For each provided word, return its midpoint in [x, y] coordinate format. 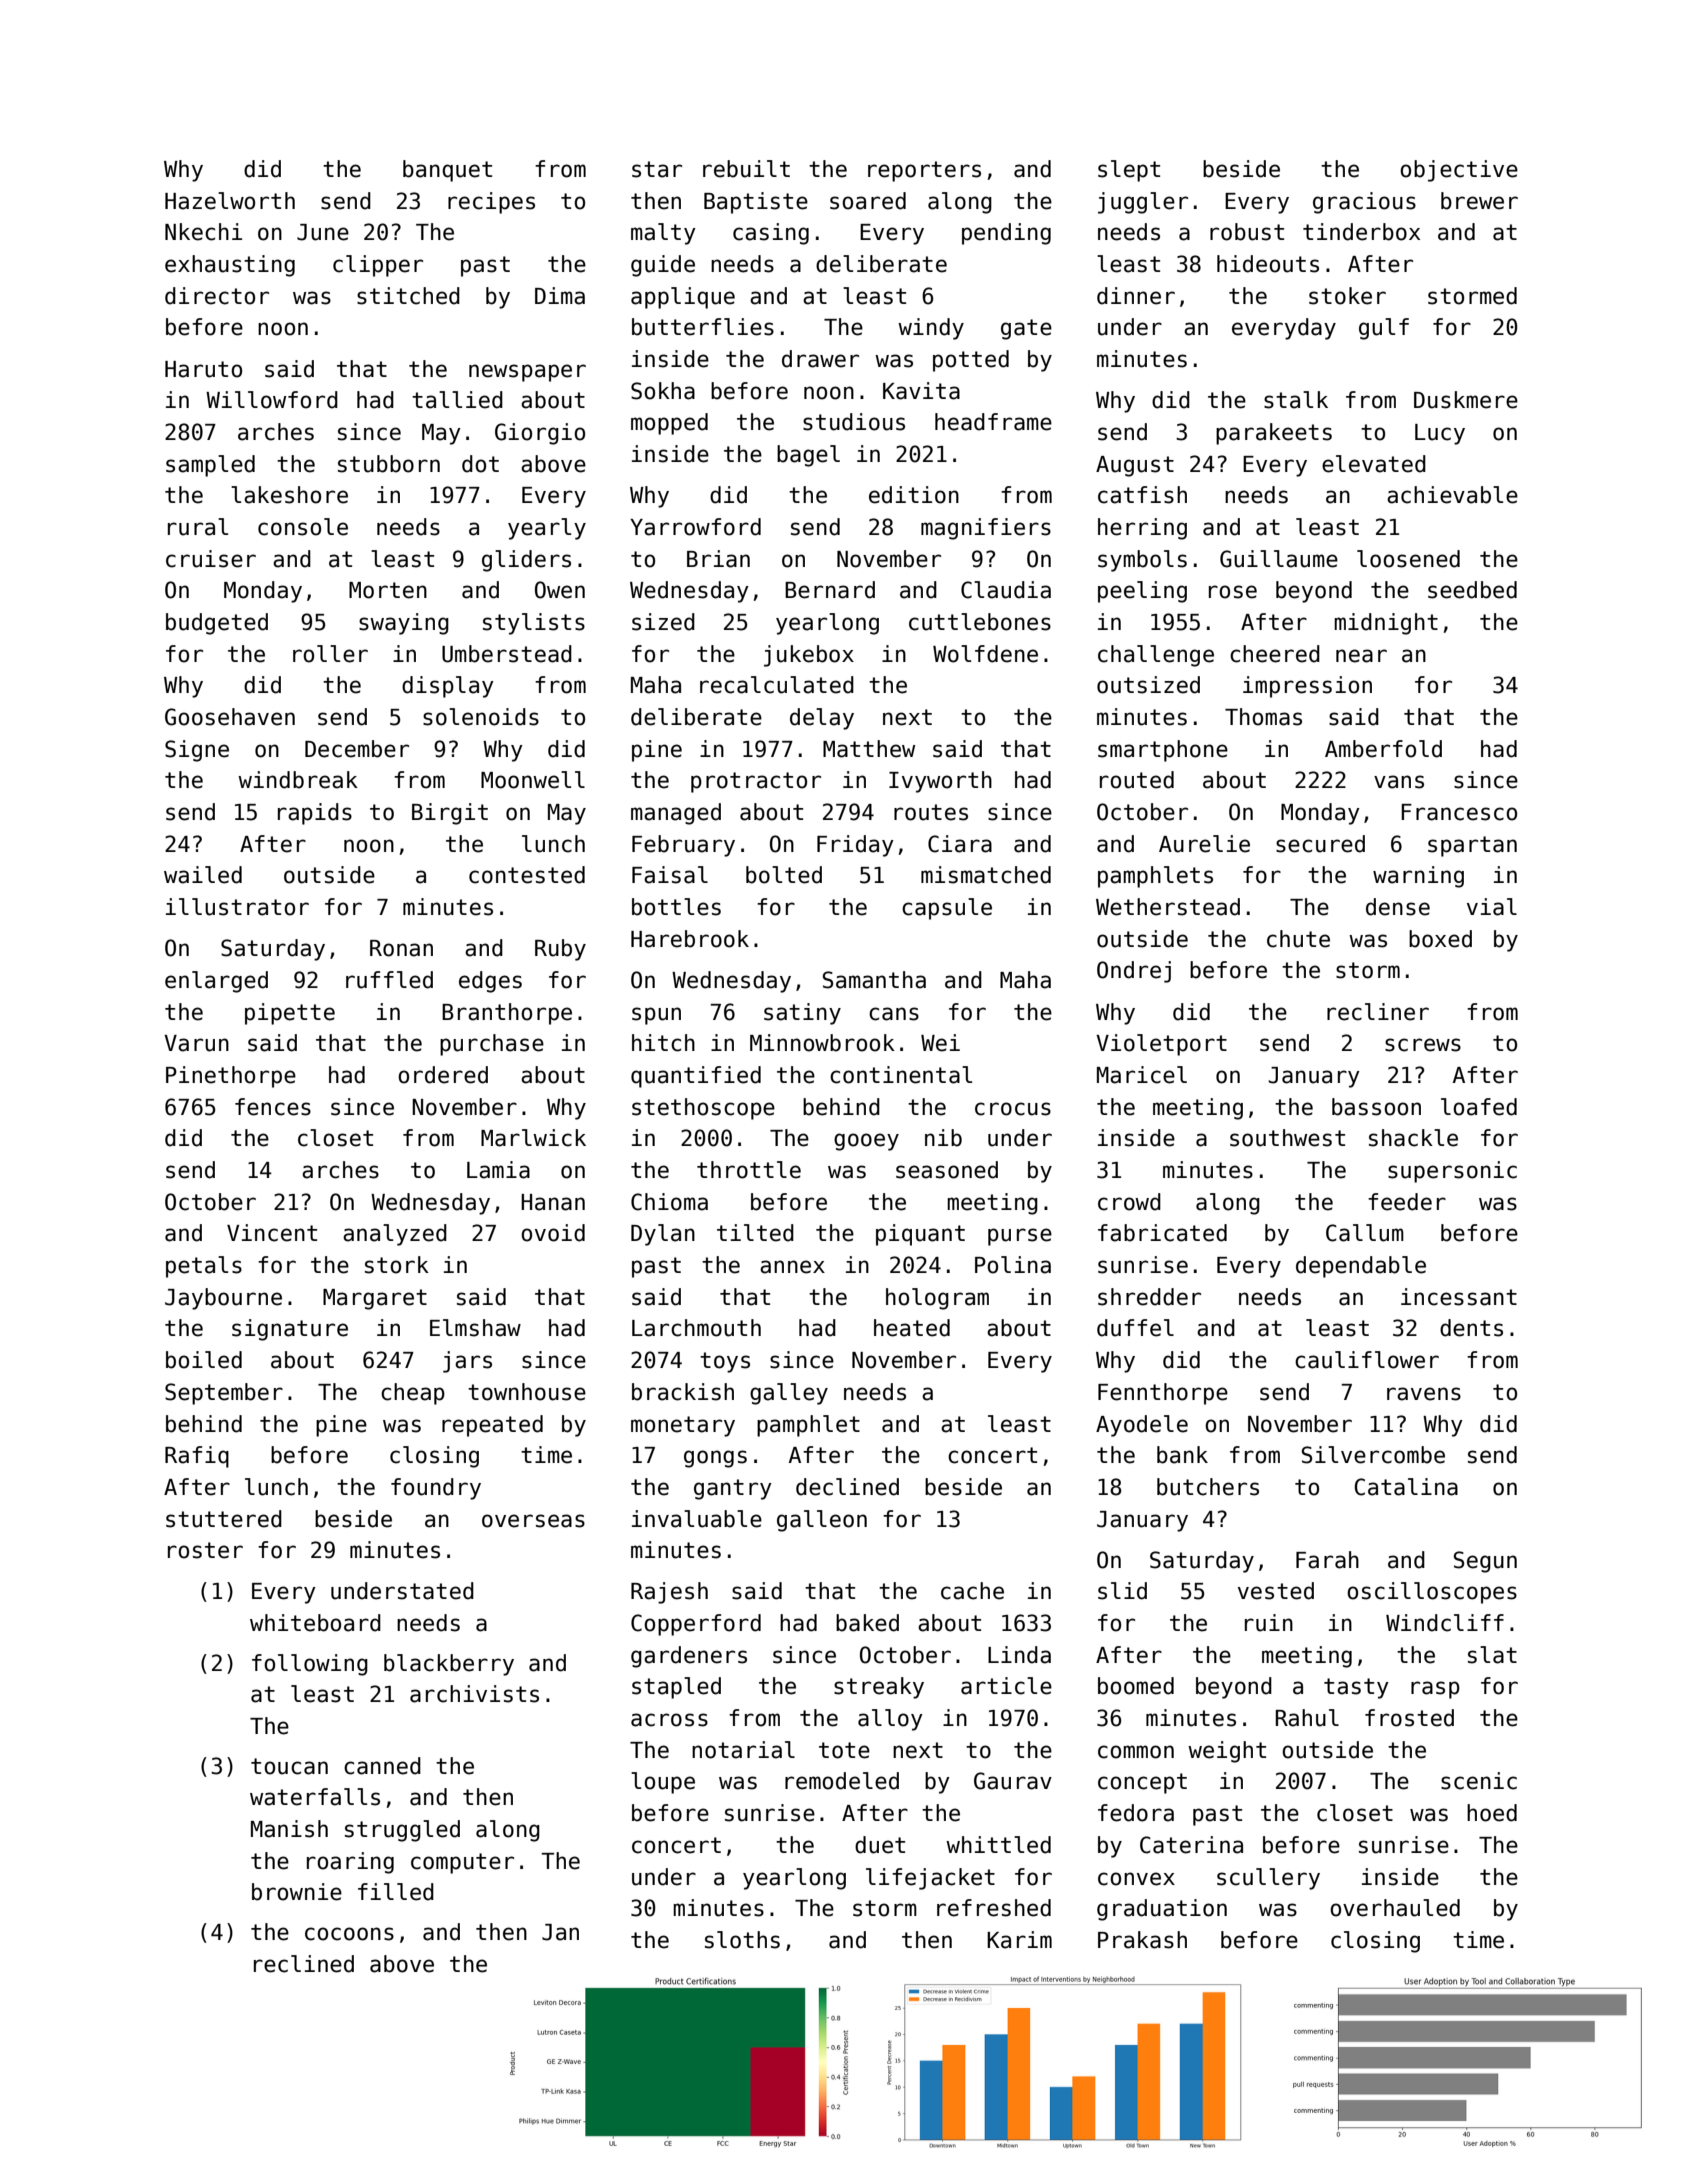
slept [1129, 171]
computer [462, 1863]
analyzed [395, 1235]
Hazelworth [230, 201]
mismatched [986, 875]
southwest [1287, 1138]
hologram [937, 1299]
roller [330, 654]
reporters [924, 171]
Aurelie [1204, 844]
